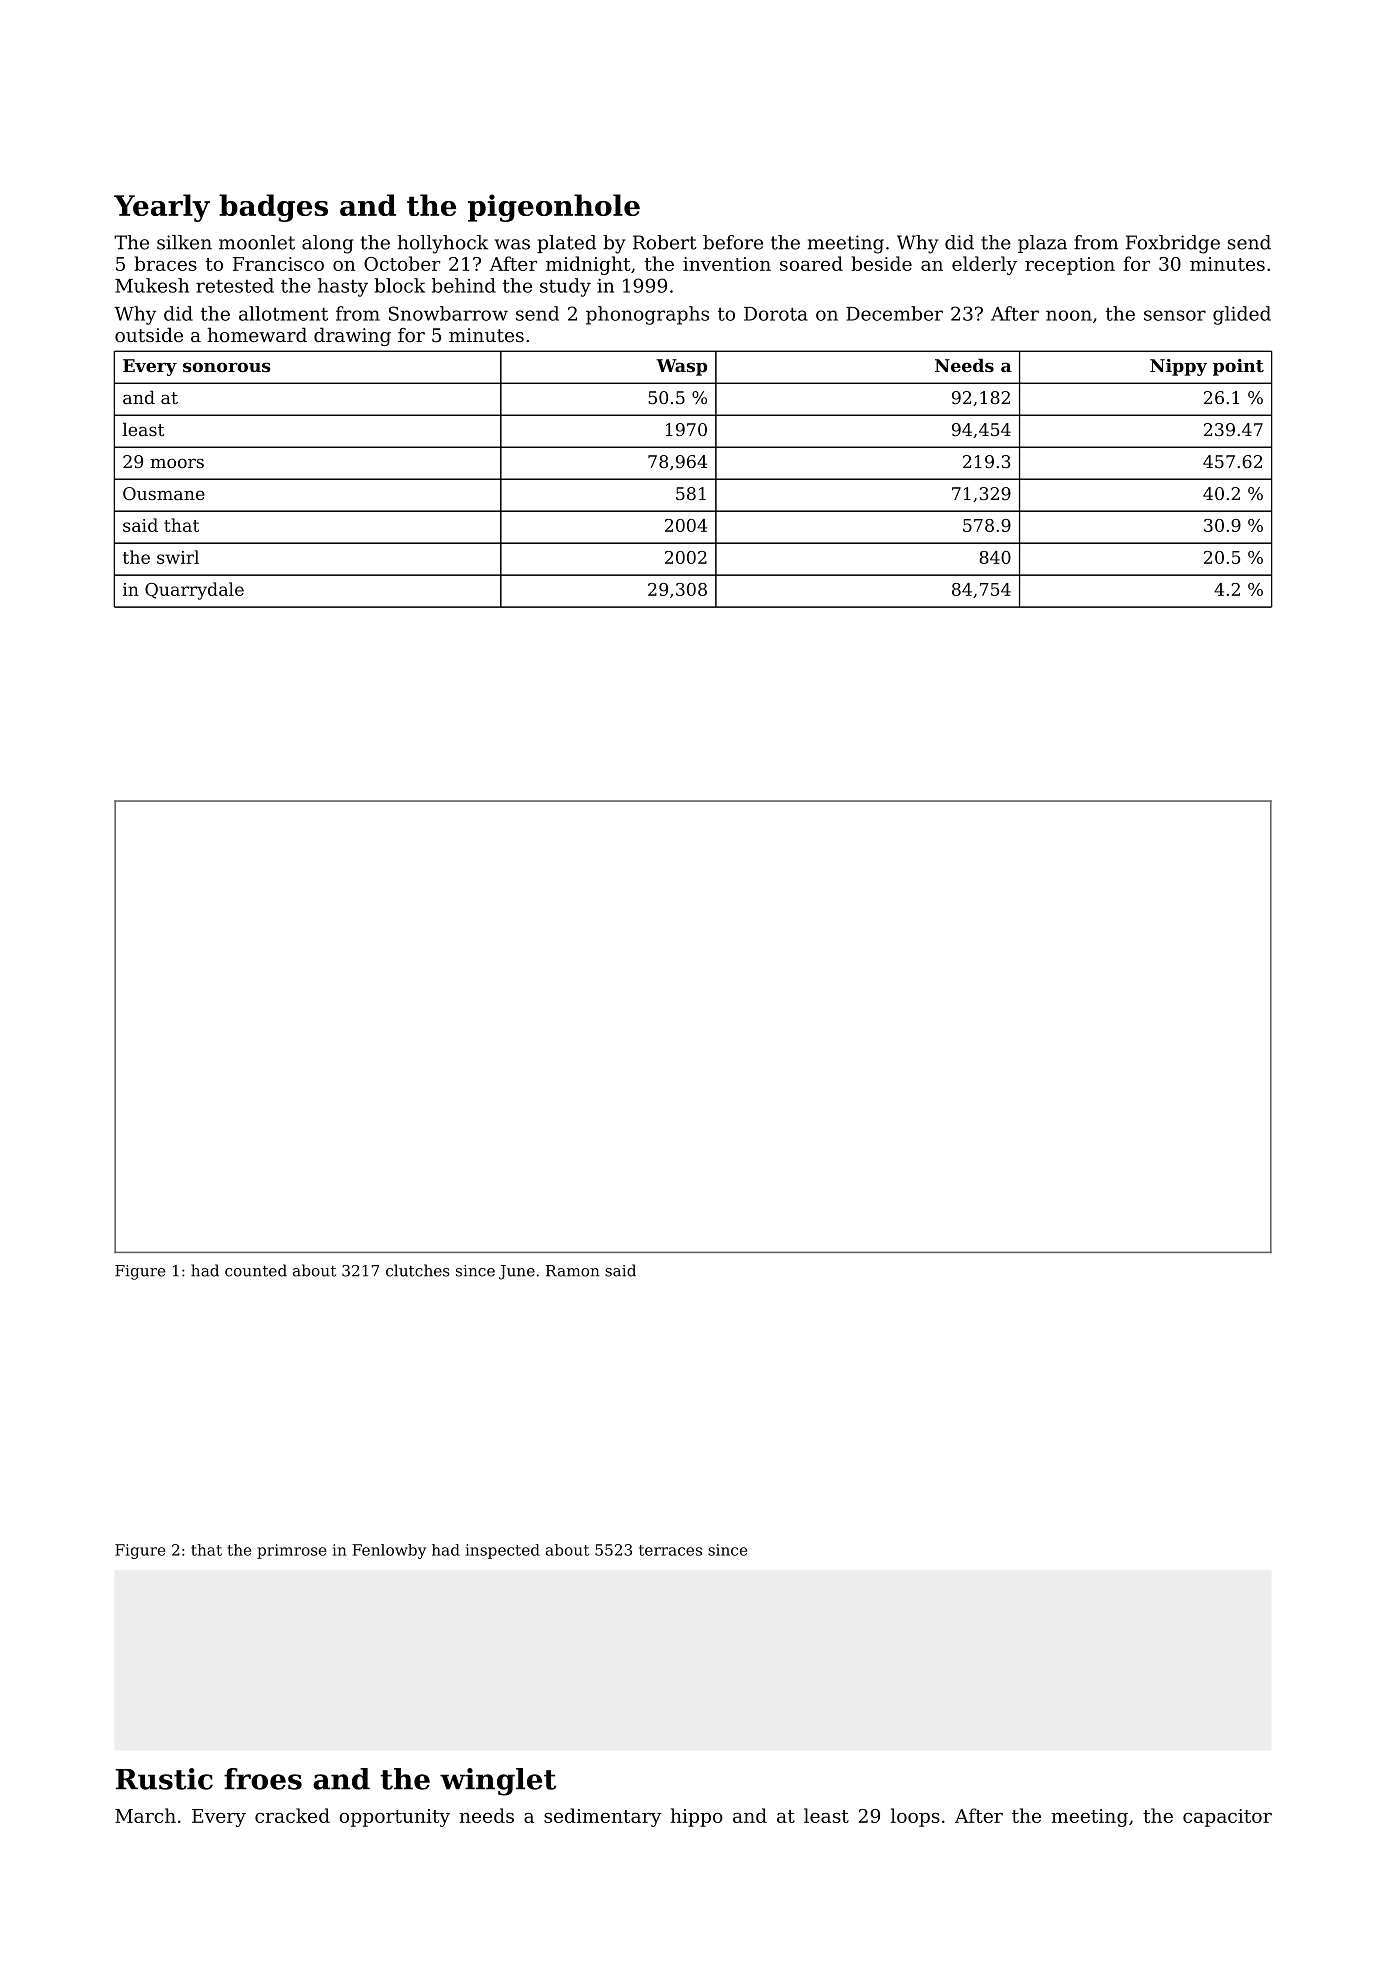 This screenshot has height=1969, width=1386. What do you see at coordinates (273, 208) in the screenshot?
I see `badges` at bounding box center [273, 208].
